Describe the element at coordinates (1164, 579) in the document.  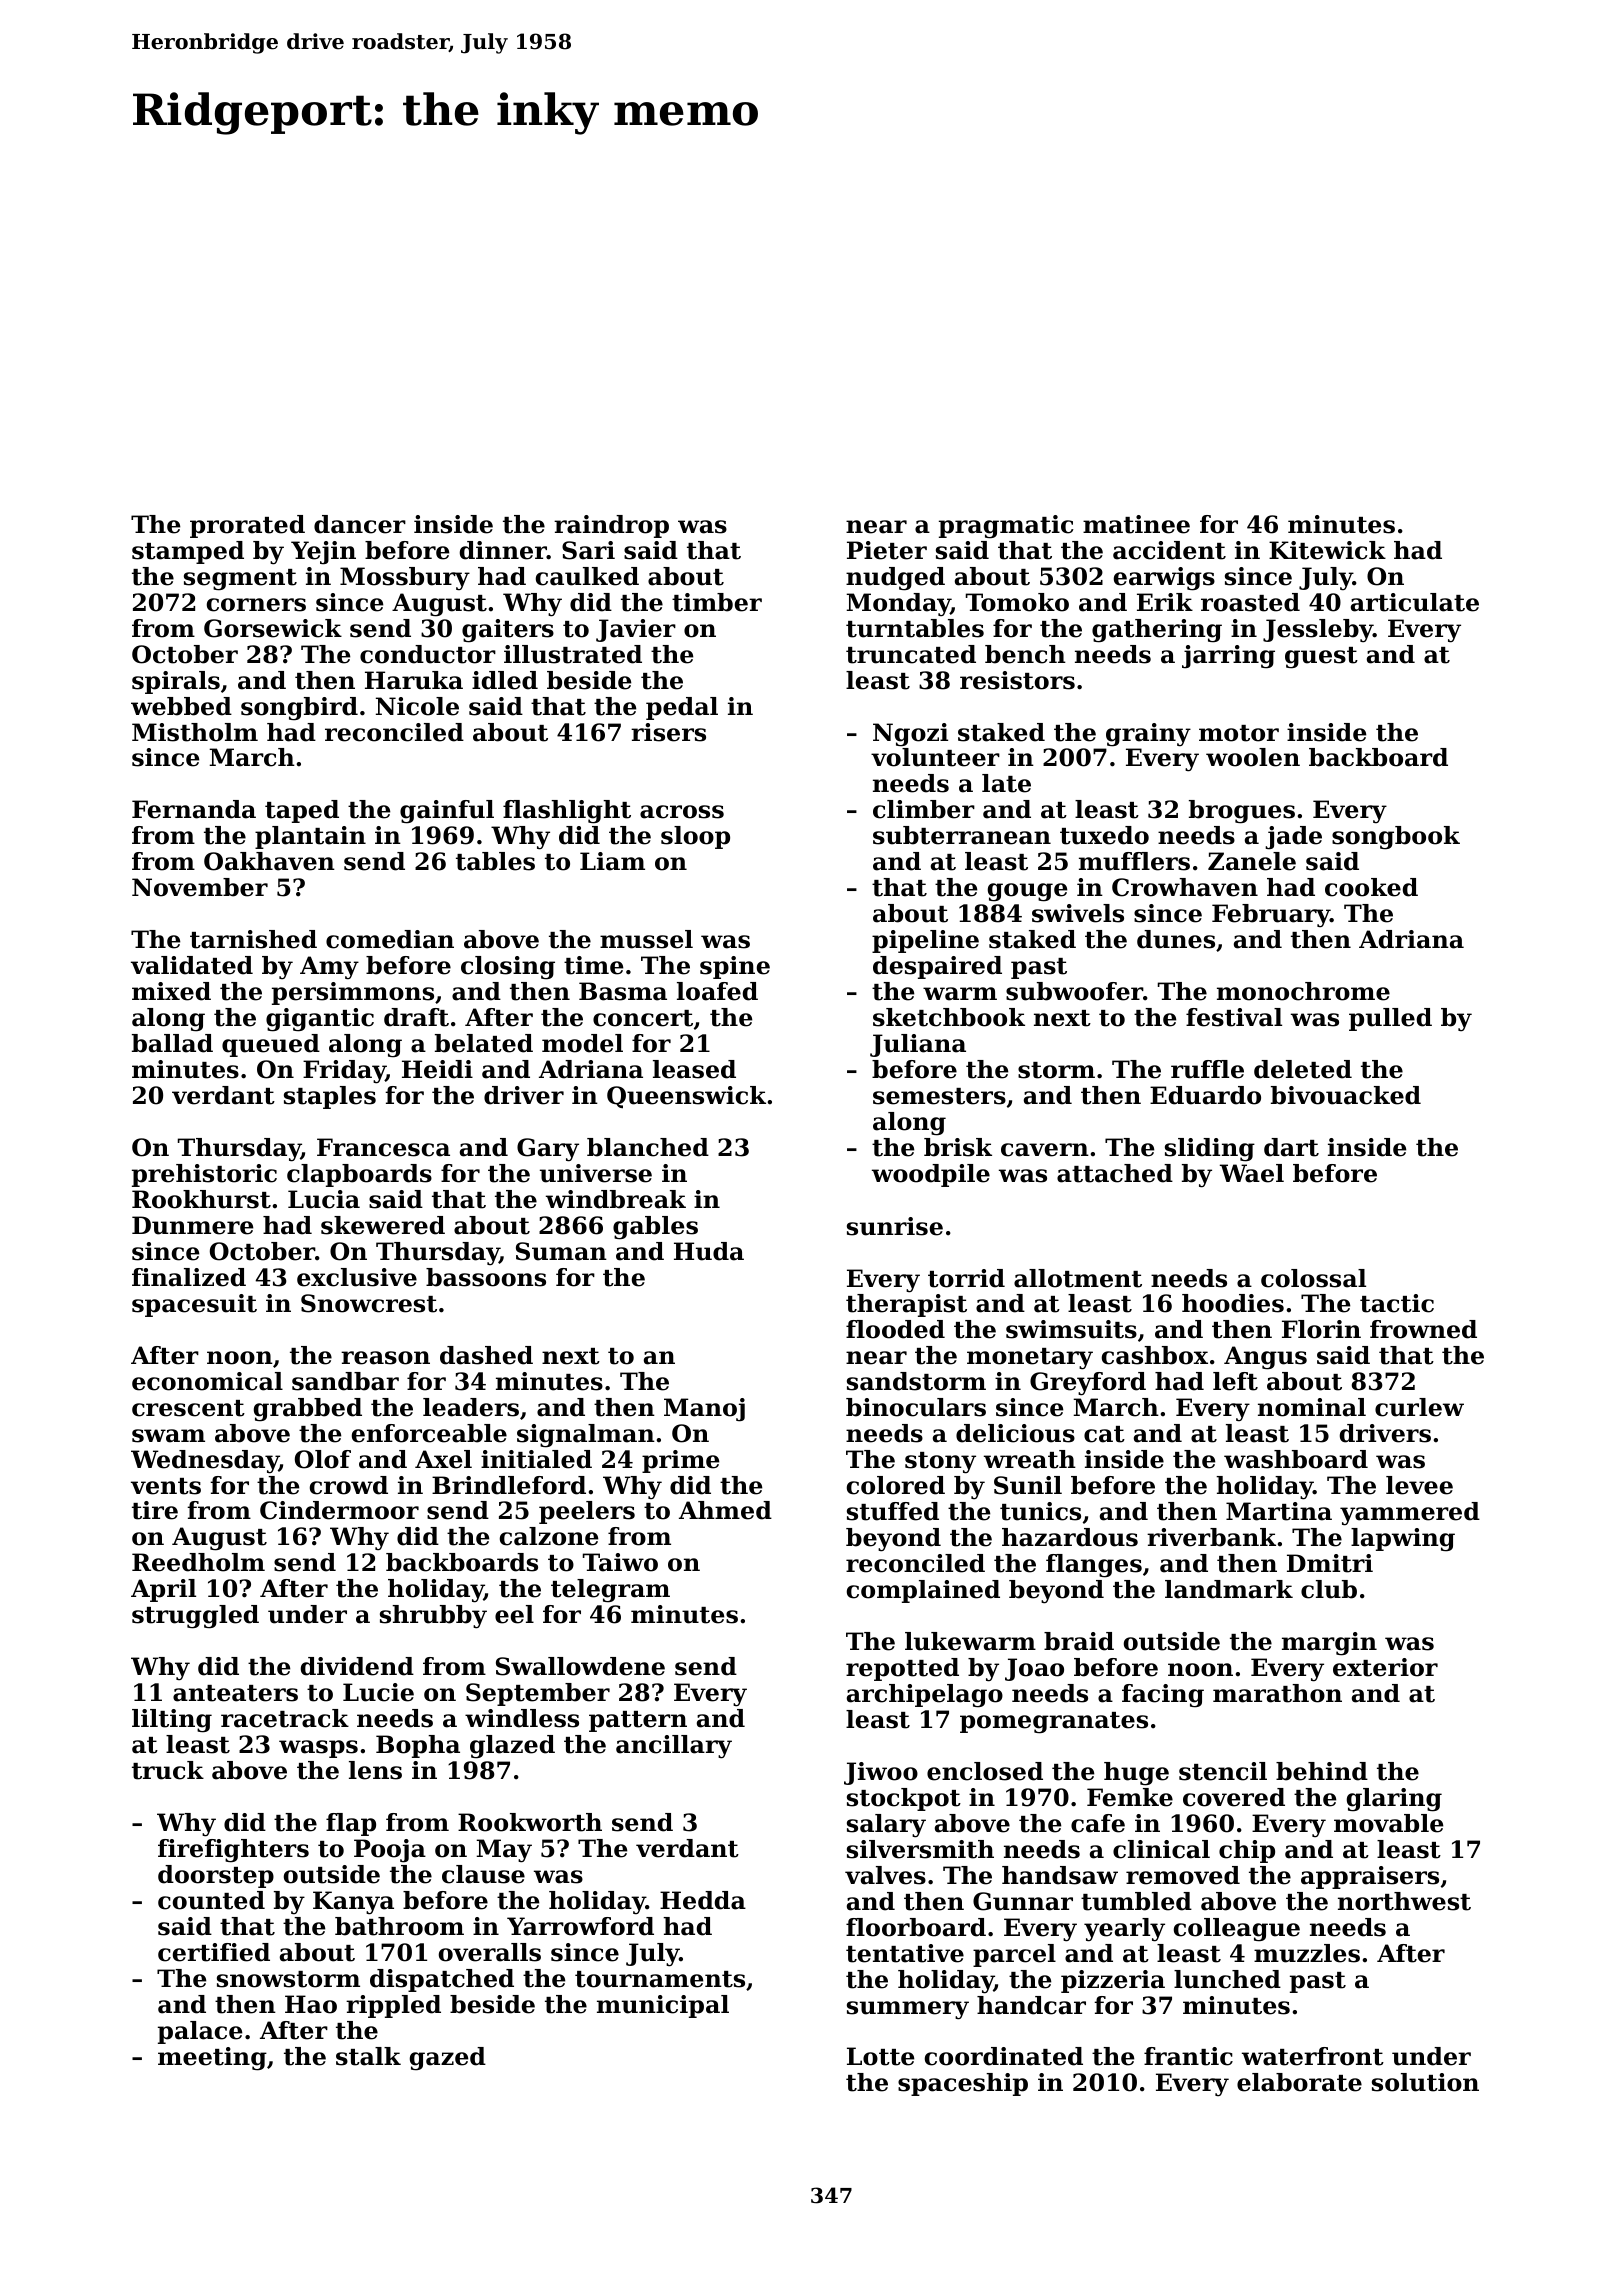
I see `earwigs` at that location.
